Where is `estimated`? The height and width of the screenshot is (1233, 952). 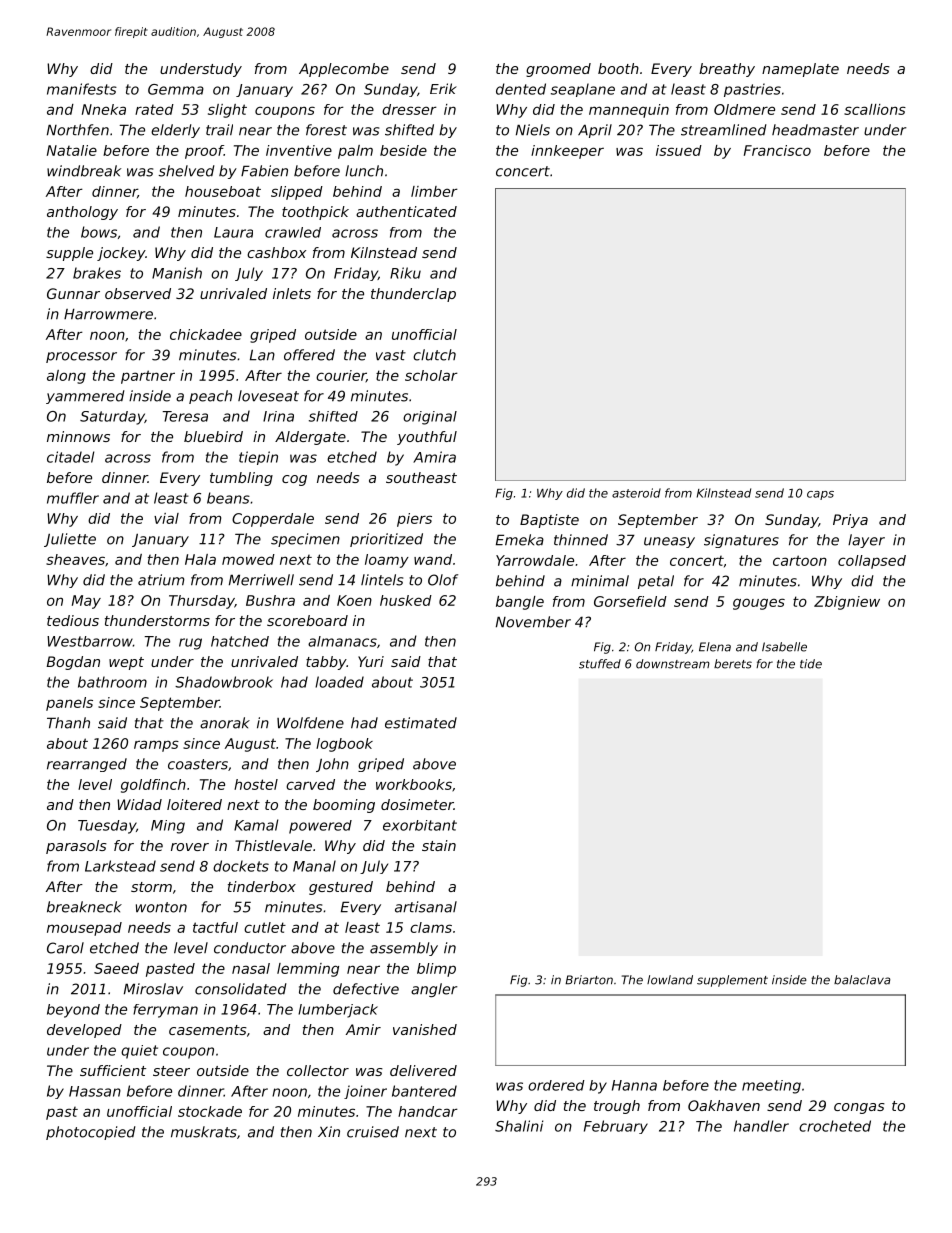 estimated is located at coordinates (421, 723).
